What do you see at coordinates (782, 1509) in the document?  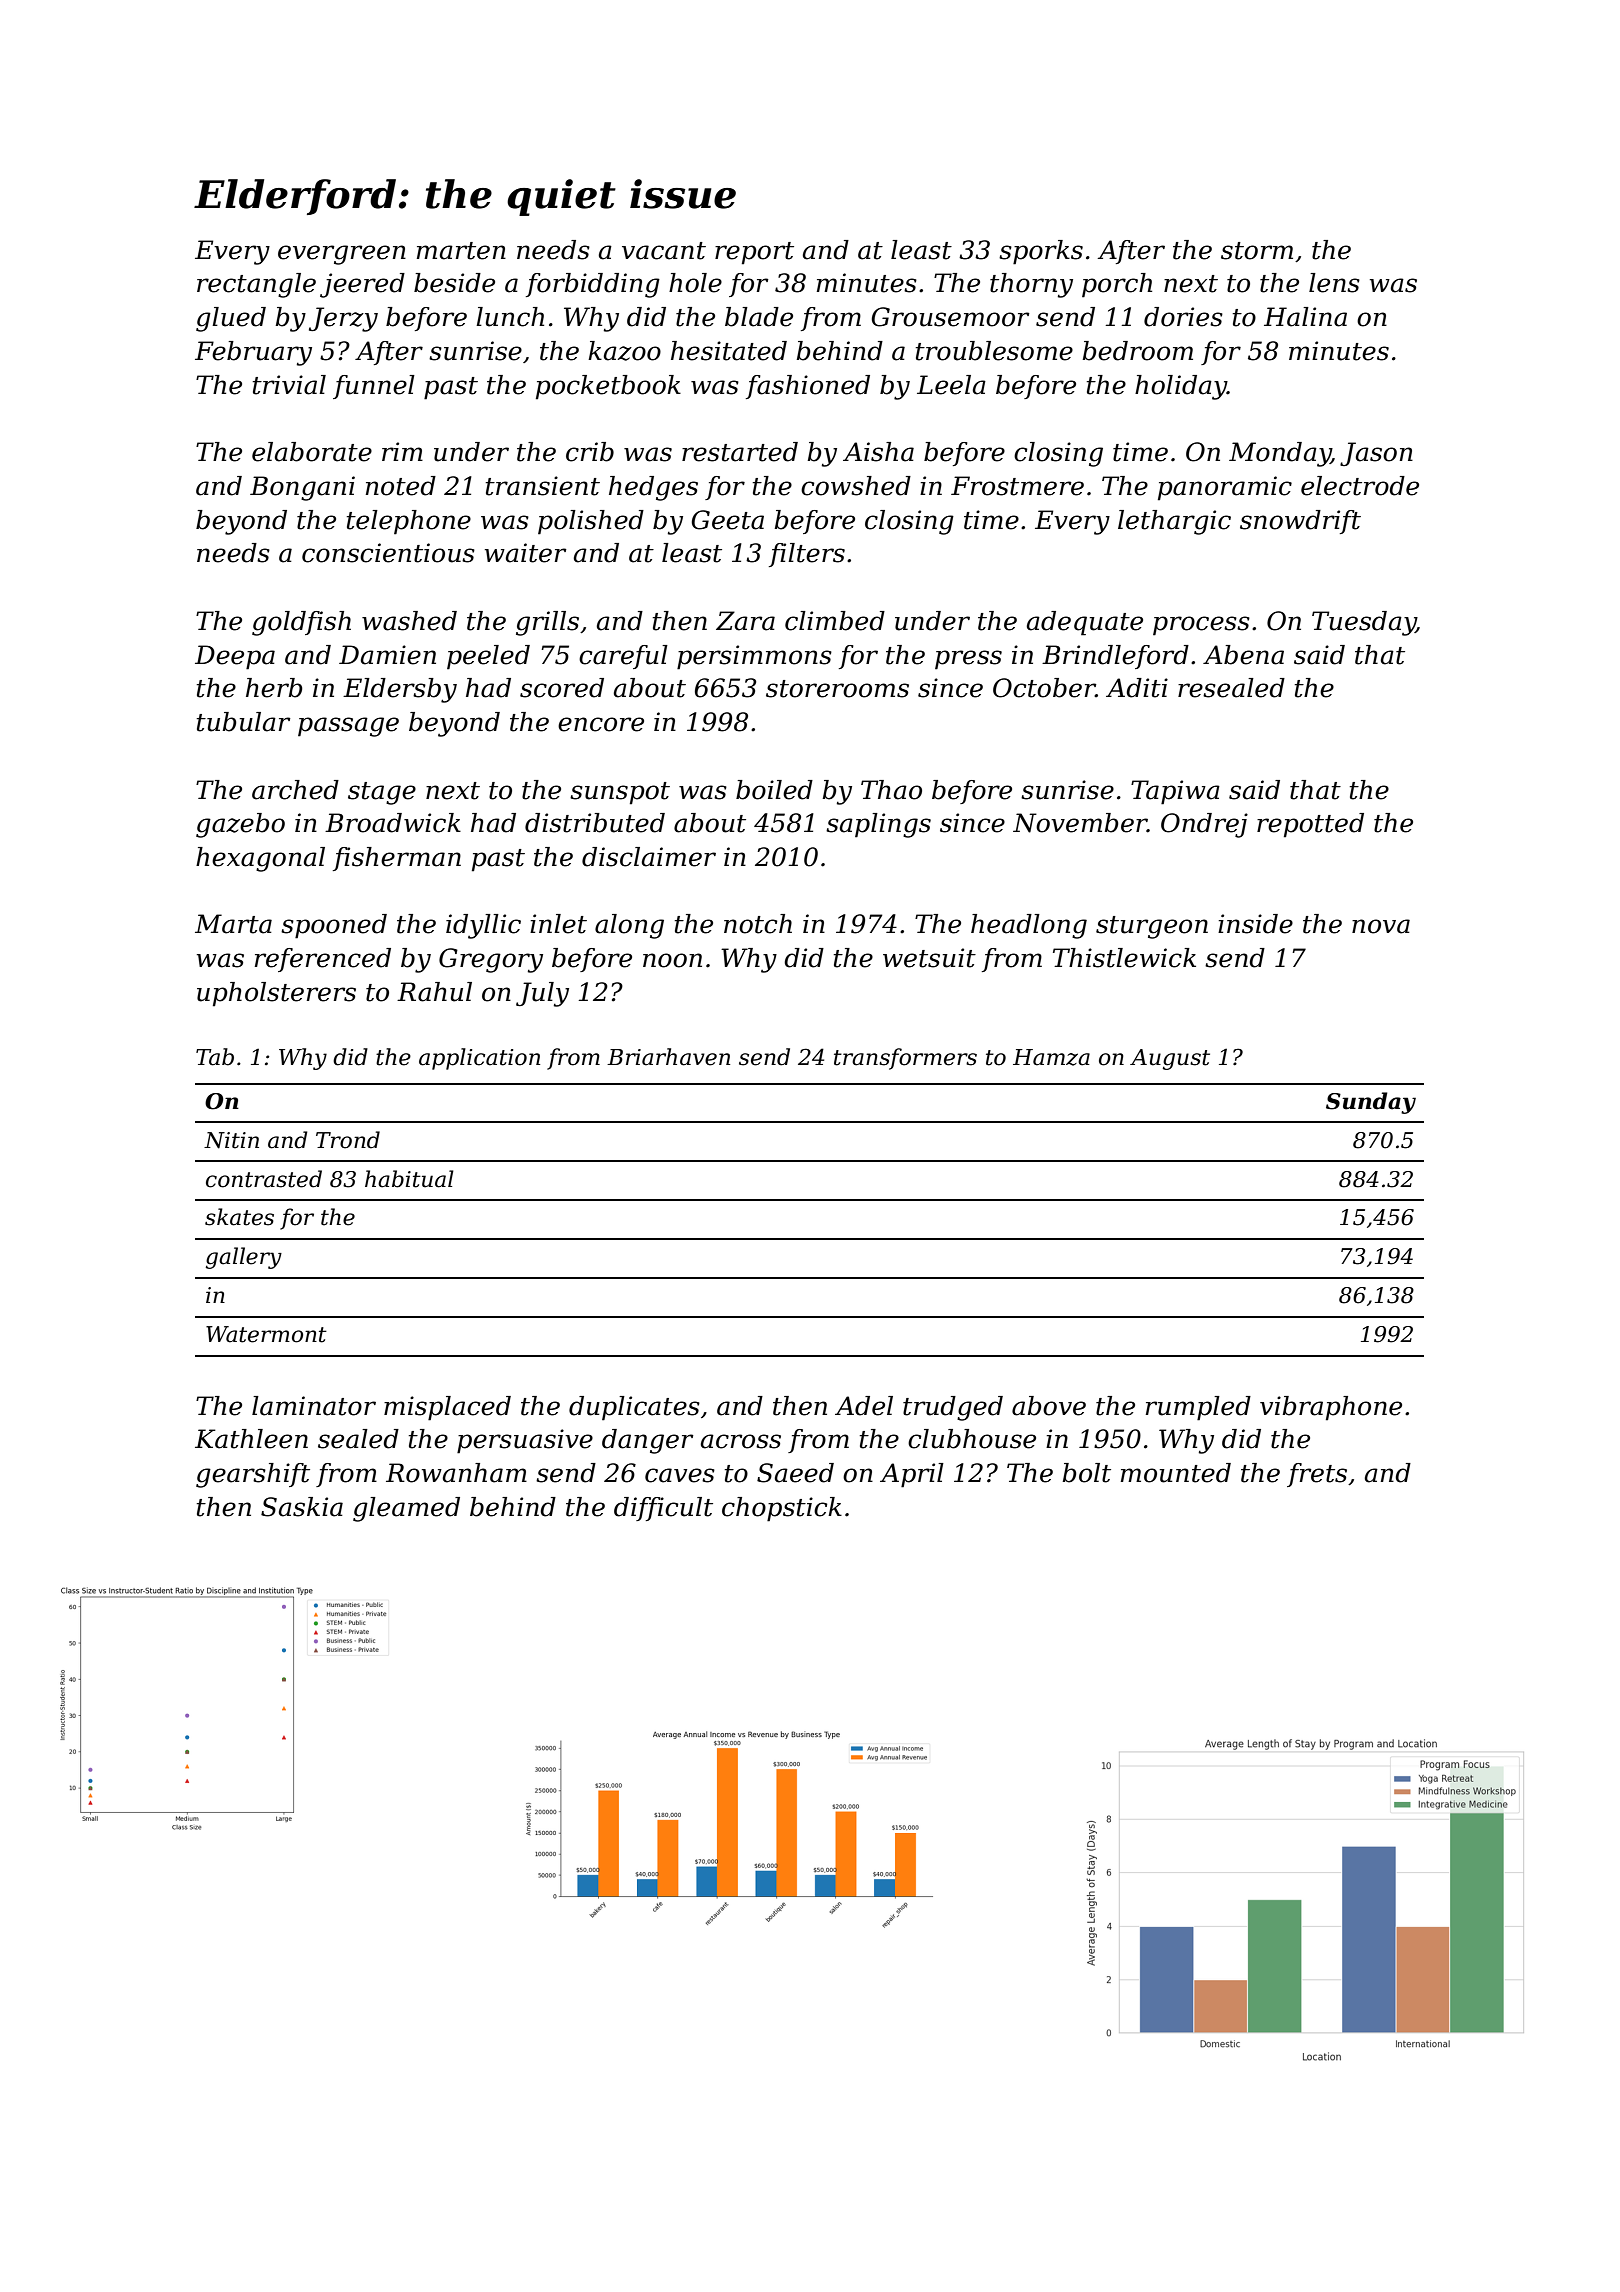 I see `chopstick` at bounding box center [782, 1509].
